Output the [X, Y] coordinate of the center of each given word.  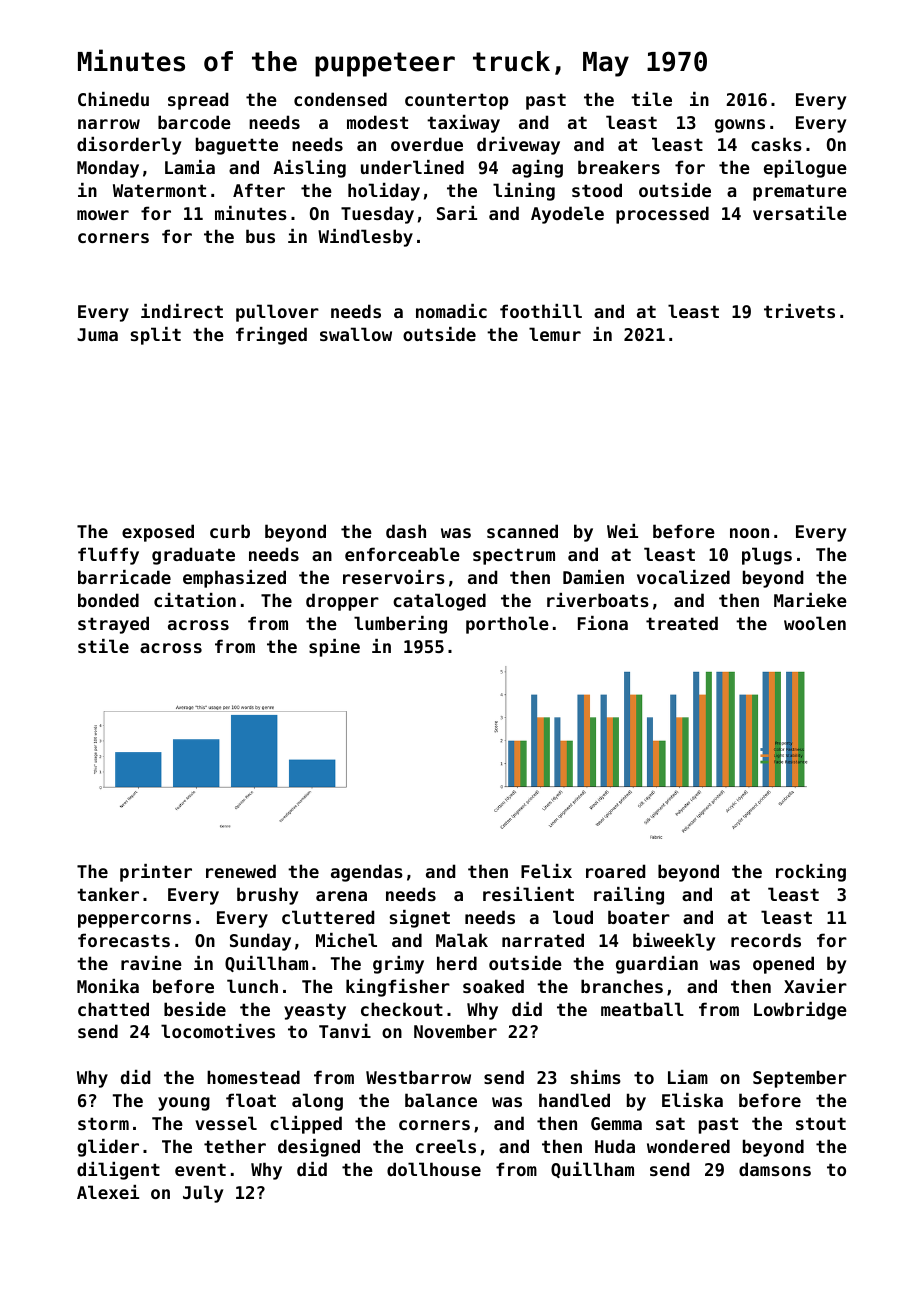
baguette [237, 146]
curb [230, 531]
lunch [252, 986]
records [766, 940]
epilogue [805, 169]
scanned [522, 531]
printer [156, 873]
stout [821, 1123]
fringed [271, 336]
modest [377, 122]
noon [749, 533]
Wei [622, 531]
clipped [306, 1125]
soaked [493, 986]
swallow [356, 334]
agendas [367, 873]
